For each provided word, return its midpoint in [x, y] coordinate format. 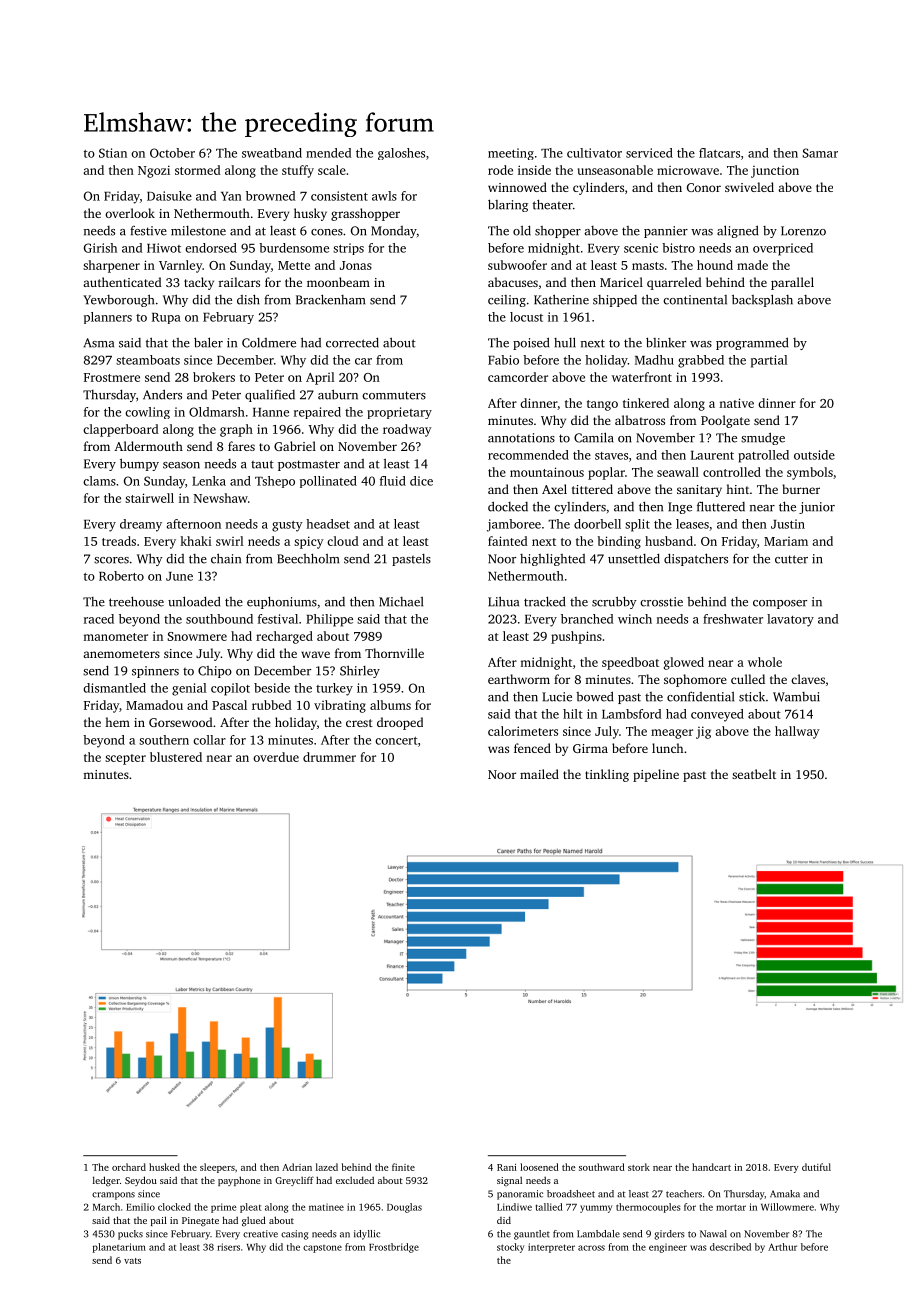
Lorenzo [803, 231]
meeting [511, 154]
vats [132, 1261]
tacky [199, 283]
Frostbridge [394, 1248]
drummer [329, 757]
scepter [125, 759]
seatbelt [754, 774]
